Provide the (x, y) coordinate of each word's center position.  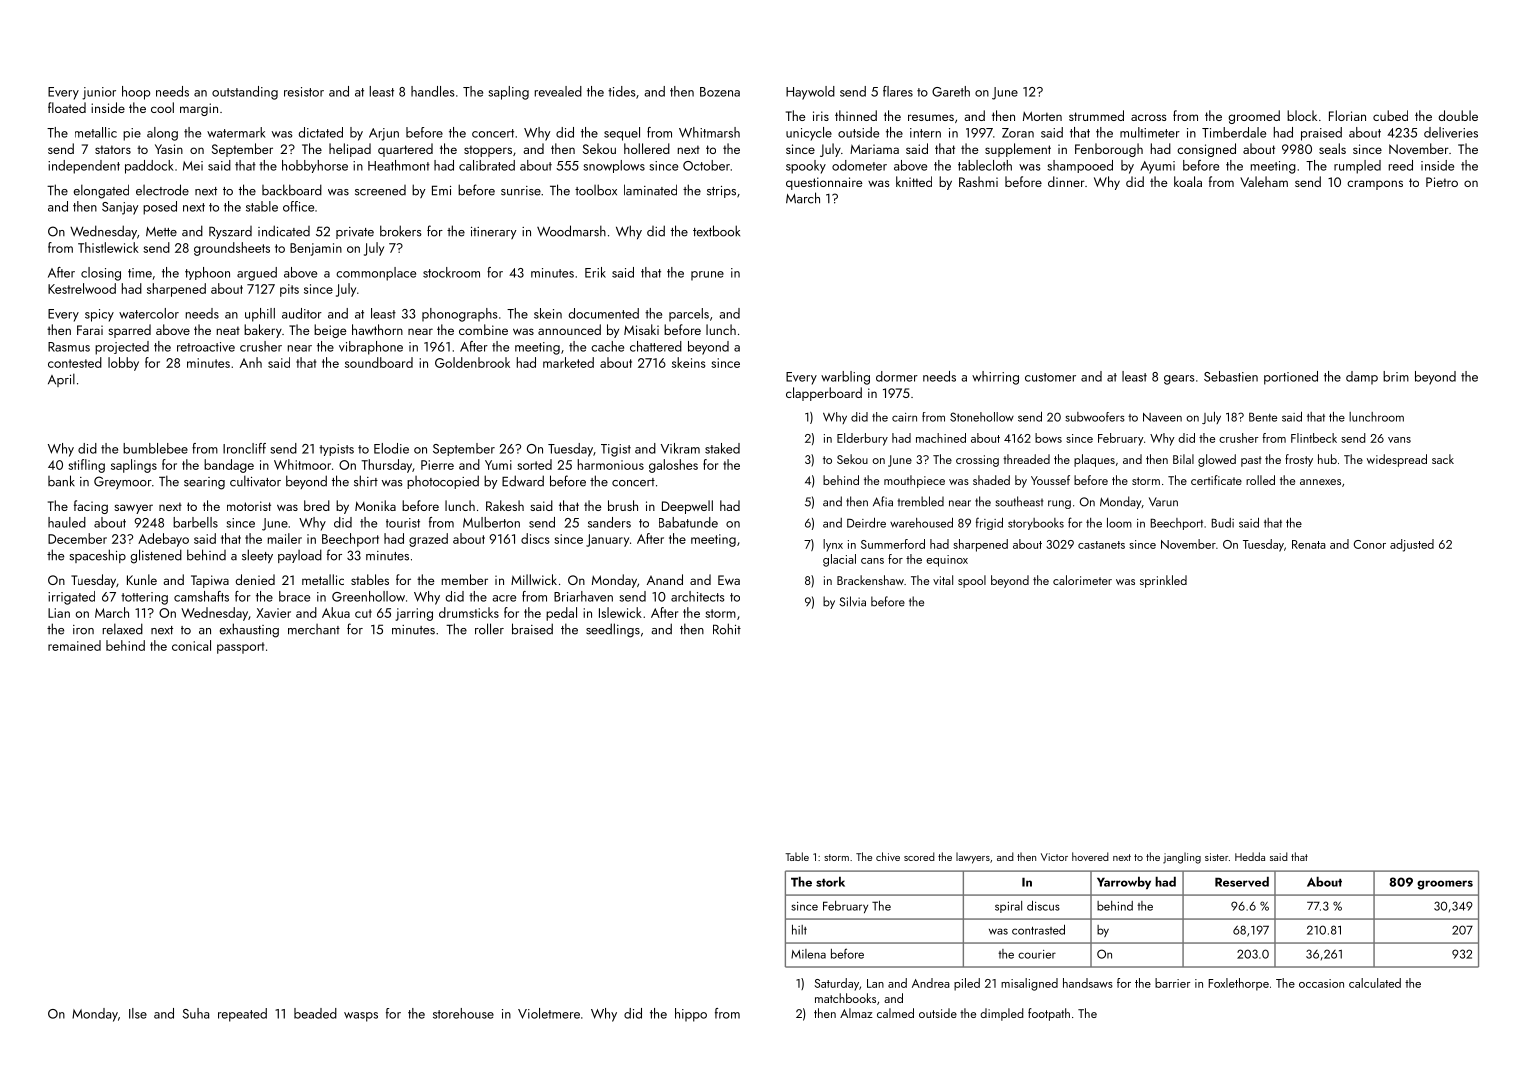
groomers (1445, 885)
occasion (1321, 983)
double (1458, 115)
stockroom (451, 272)
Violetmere (549, 1013)
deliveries (1451, 132)
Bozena (720, 92)
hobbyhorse (315, 166)
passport (240, 648)
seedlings (613, 630)
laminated (650, 190)
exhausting (249, 630)
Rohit (727, 629)
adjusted (1412, 545)
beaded (315, 1013)
